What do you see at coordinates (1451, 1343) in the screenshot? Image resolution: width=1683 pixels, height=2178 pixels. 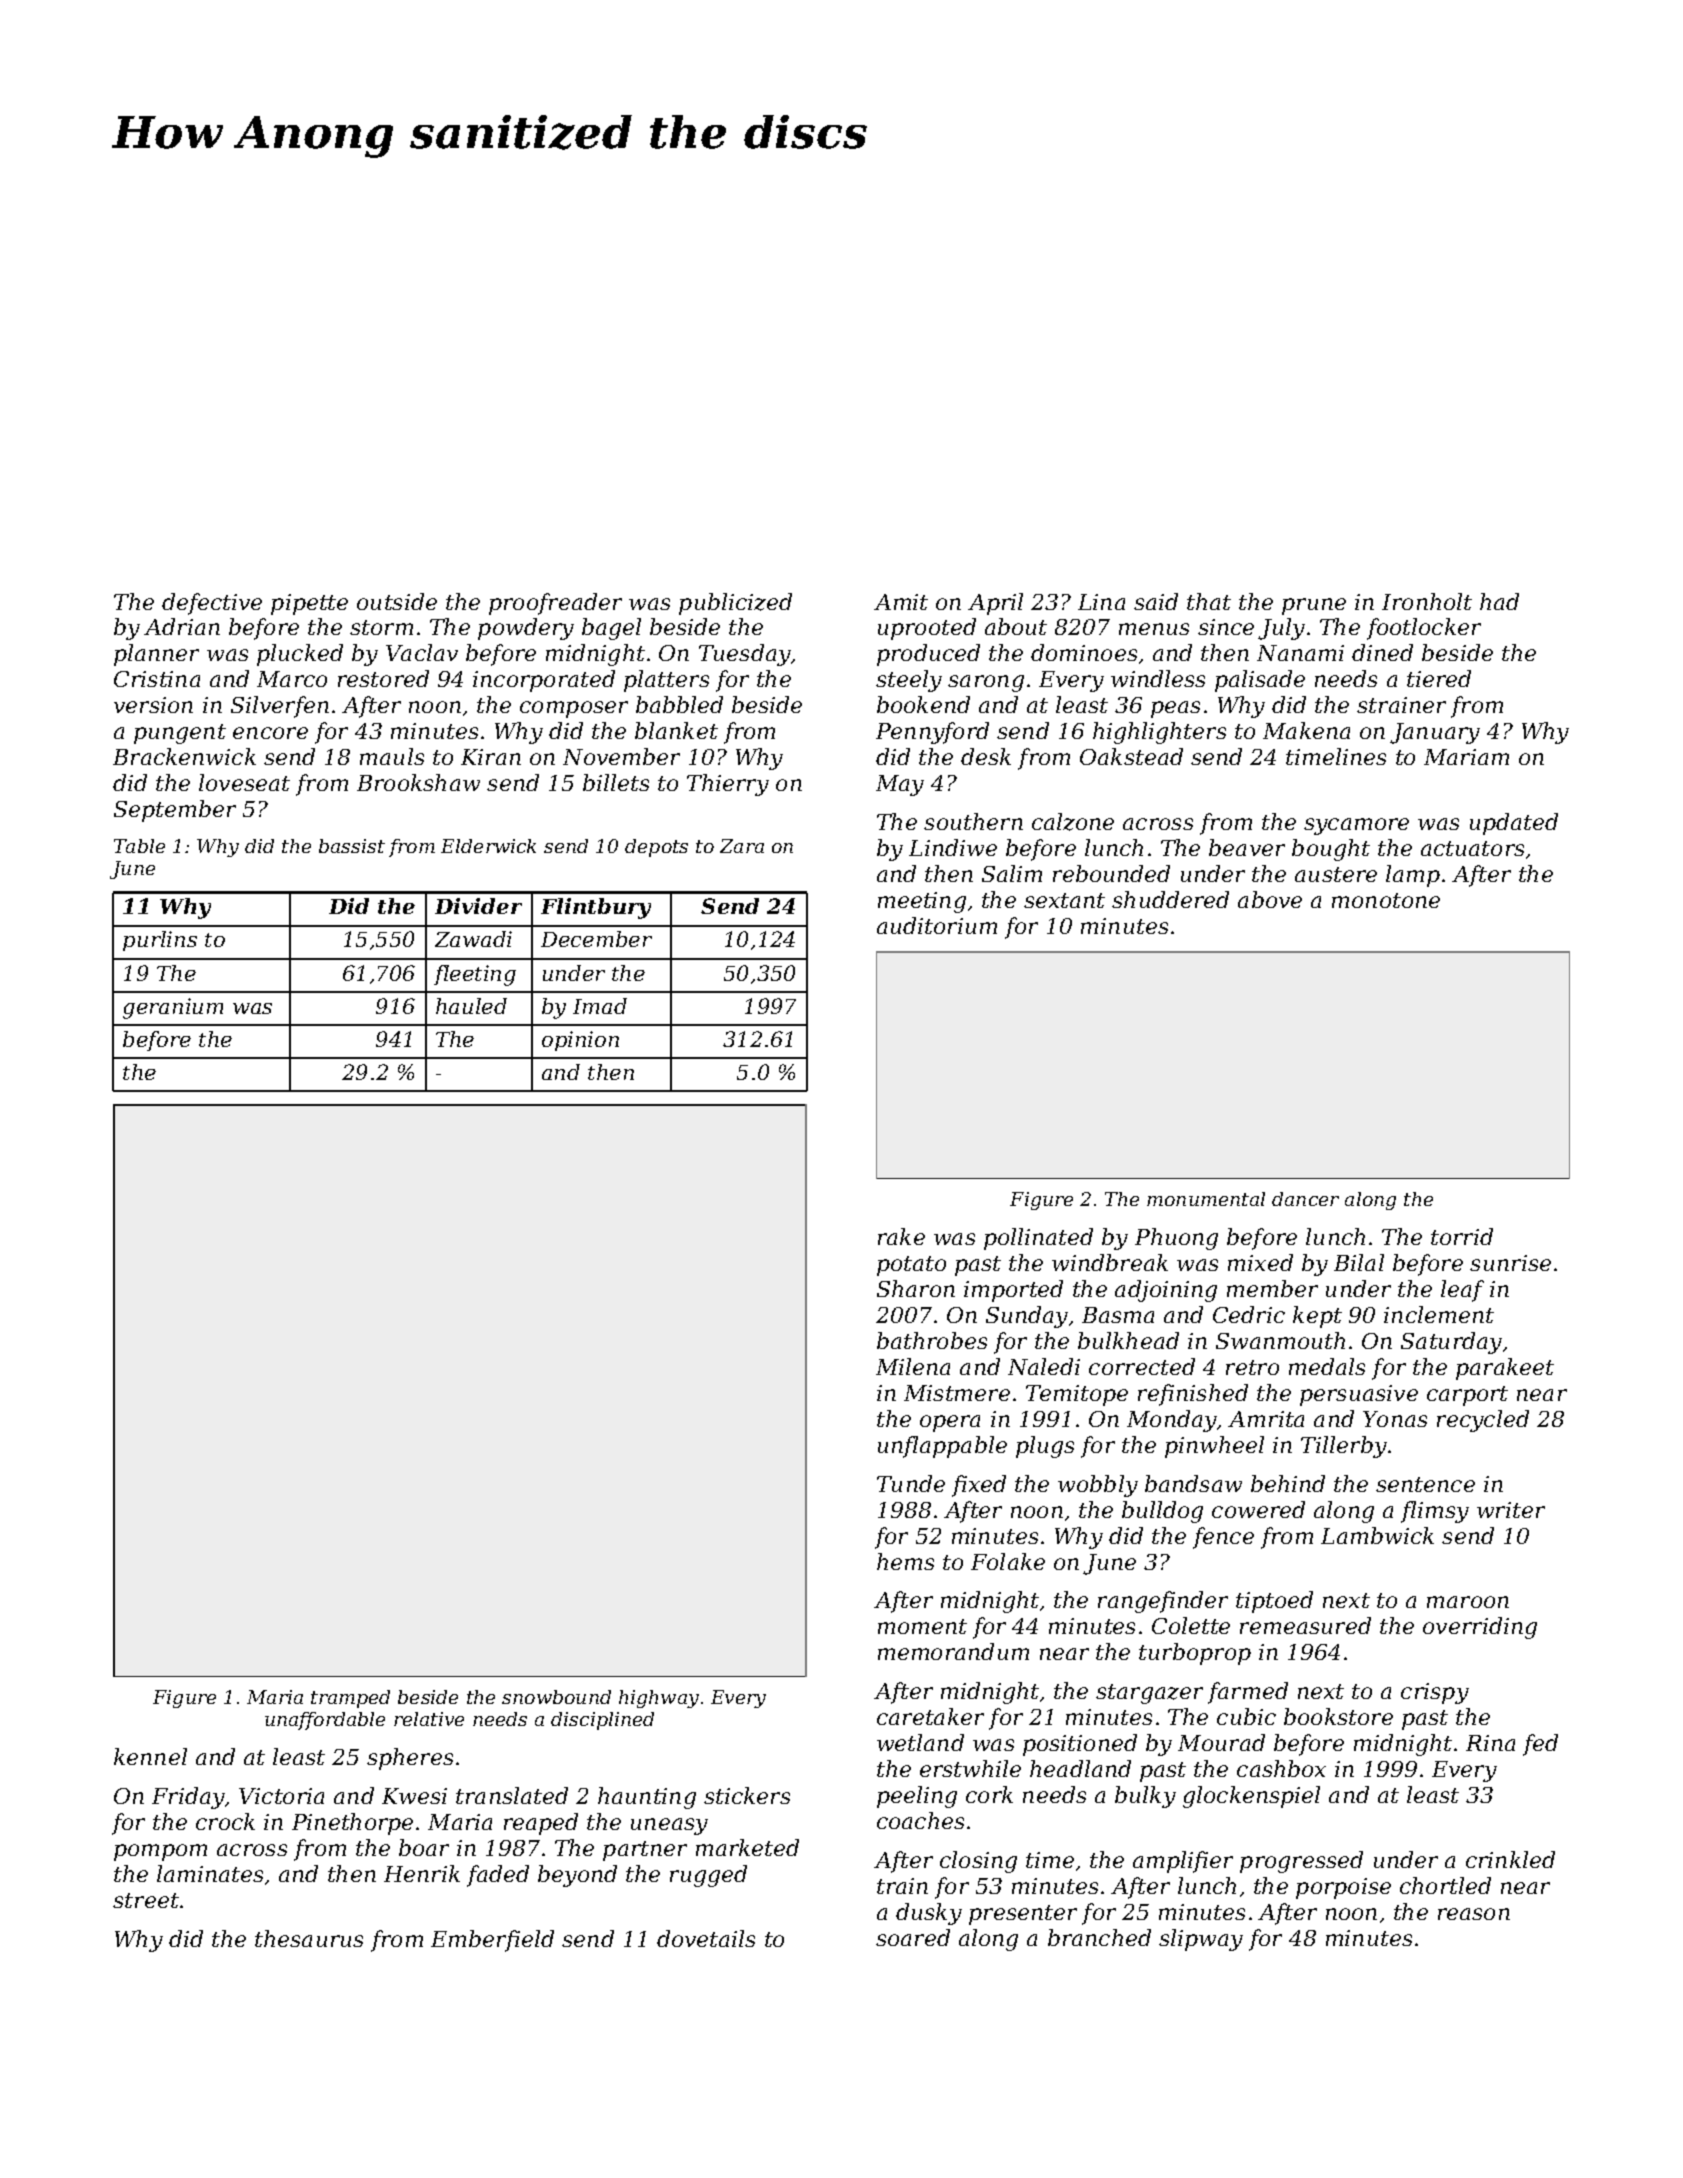 I see `Saturday` at bounding box center [1451, 1343].
